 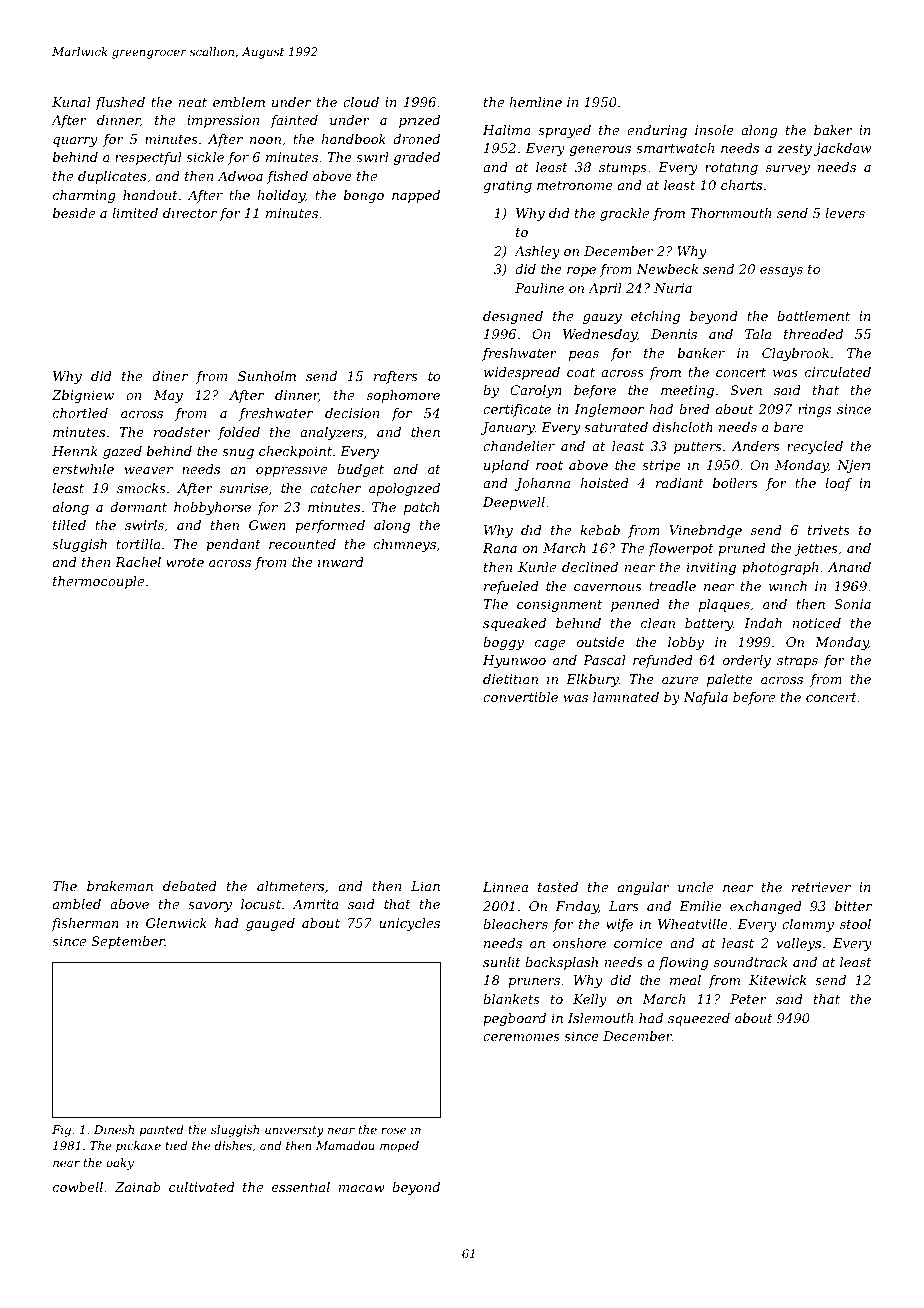 What do you see at coordinates (517, 410) in the screenshot?
I see `certificate` at bounding box center [517, 410].
